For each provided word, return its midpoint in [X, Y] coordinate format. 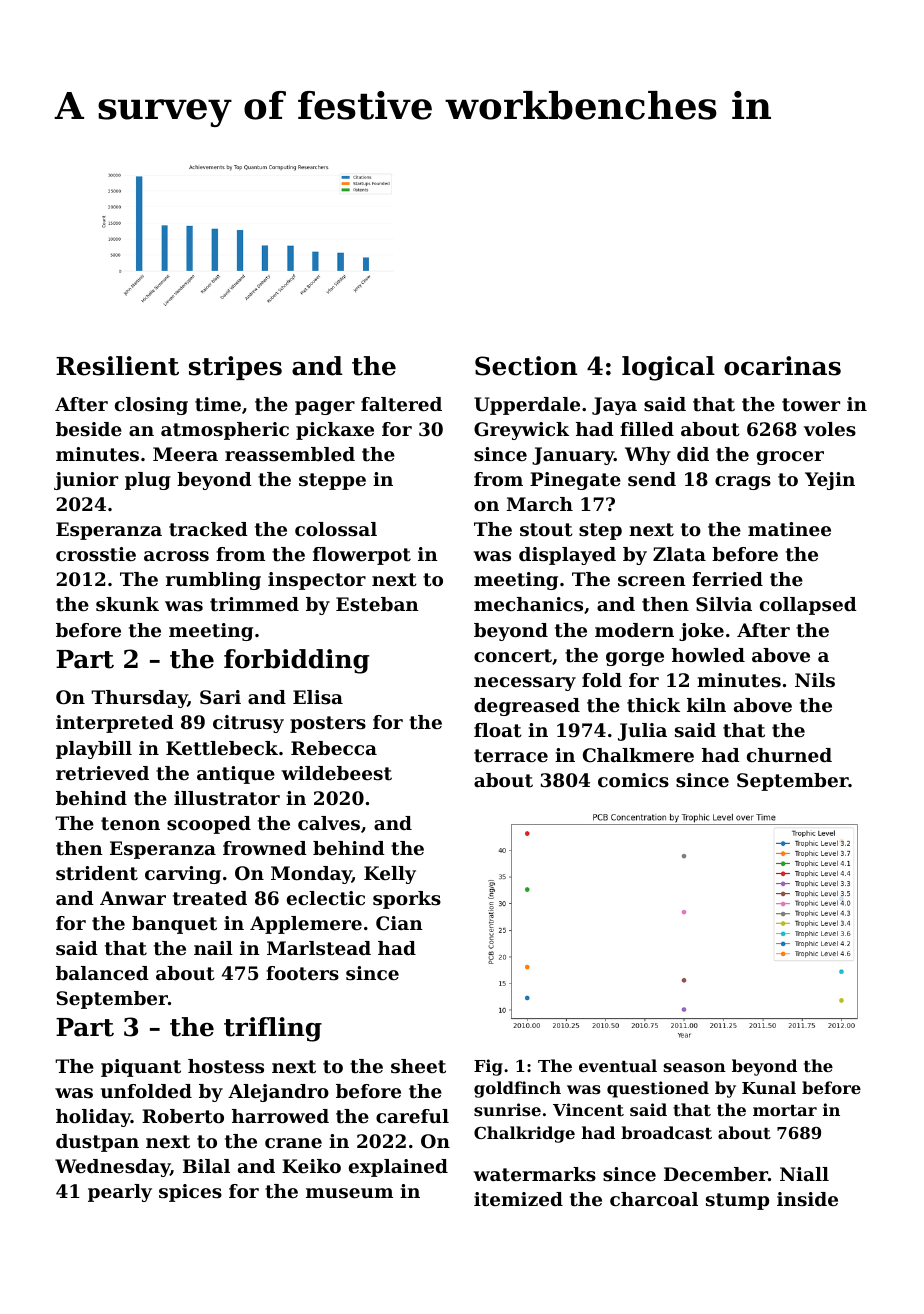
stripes [235, 368]
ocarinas [782, 366]
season [695, 1067]
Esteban [377, 604]
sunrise [507, 1109]
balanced [102, 973]
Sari [220, 697]
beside [89, 429]
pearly [120, 1193]
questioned [658, 1089]
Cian [399, 923]
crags [743, 483]
